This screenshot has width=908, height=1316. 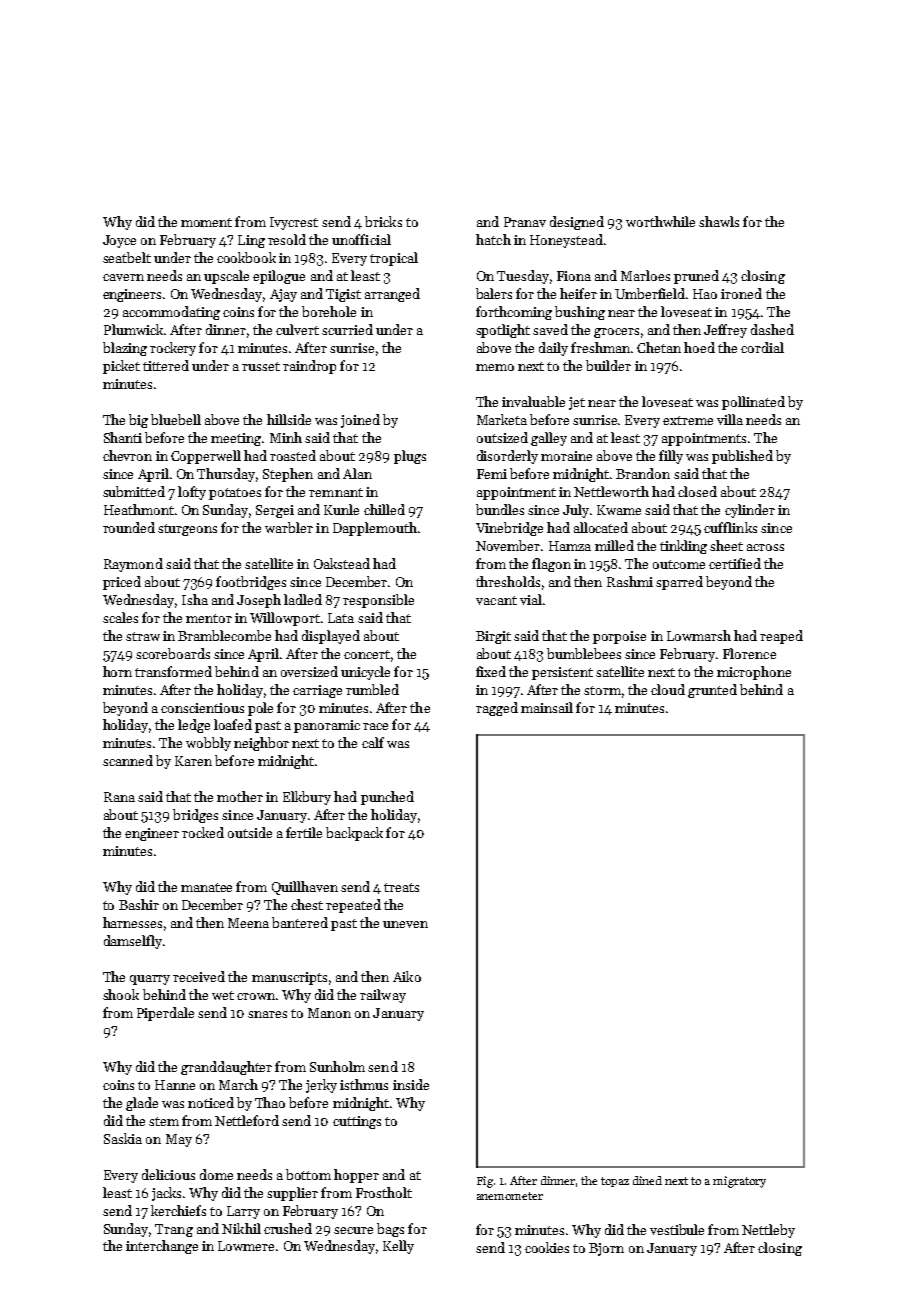 I want to click on Aiko, so click(x=407, y=976).
